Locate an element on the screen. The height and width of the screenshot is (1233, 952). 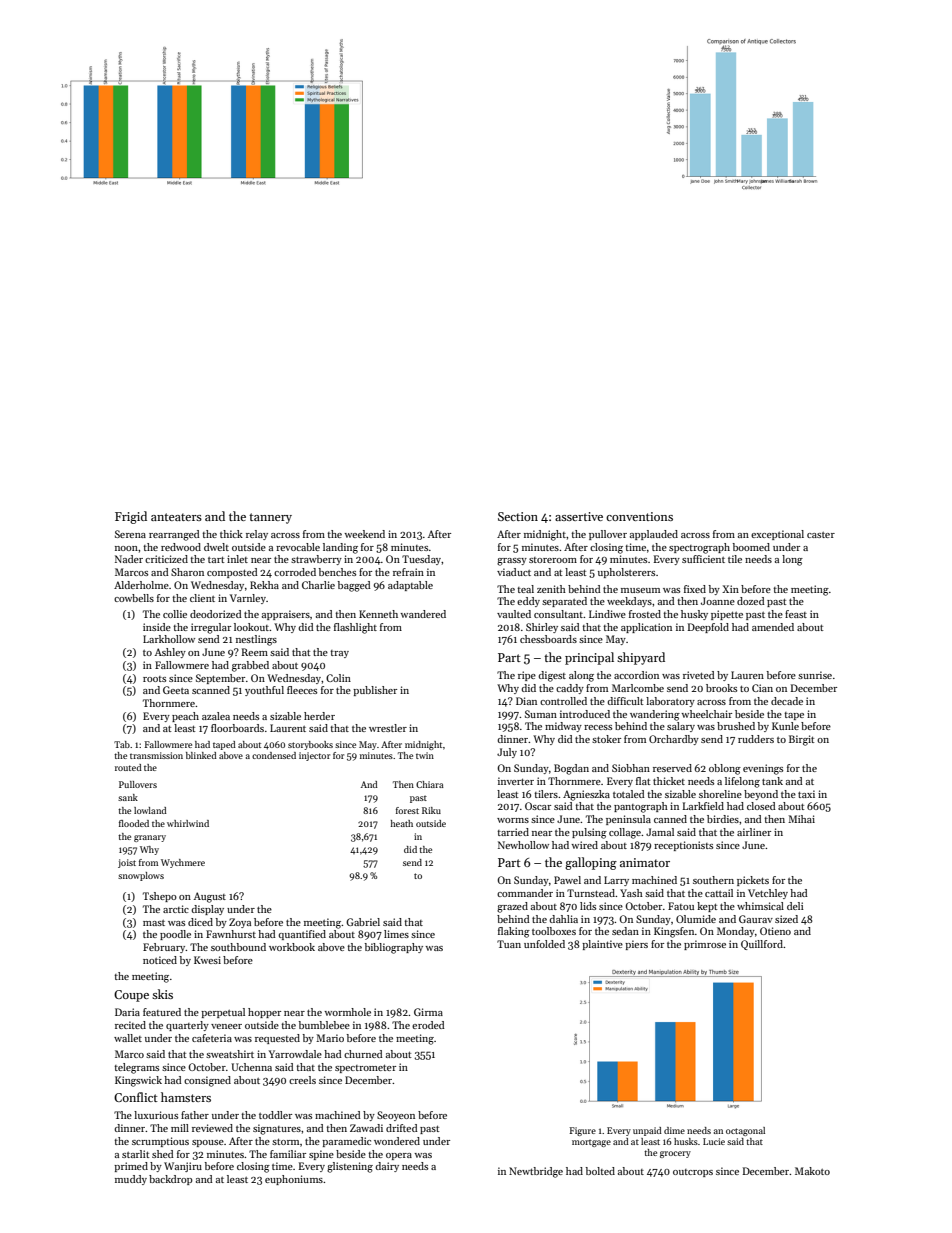
Chiara is located at coordinates (430, 784).
